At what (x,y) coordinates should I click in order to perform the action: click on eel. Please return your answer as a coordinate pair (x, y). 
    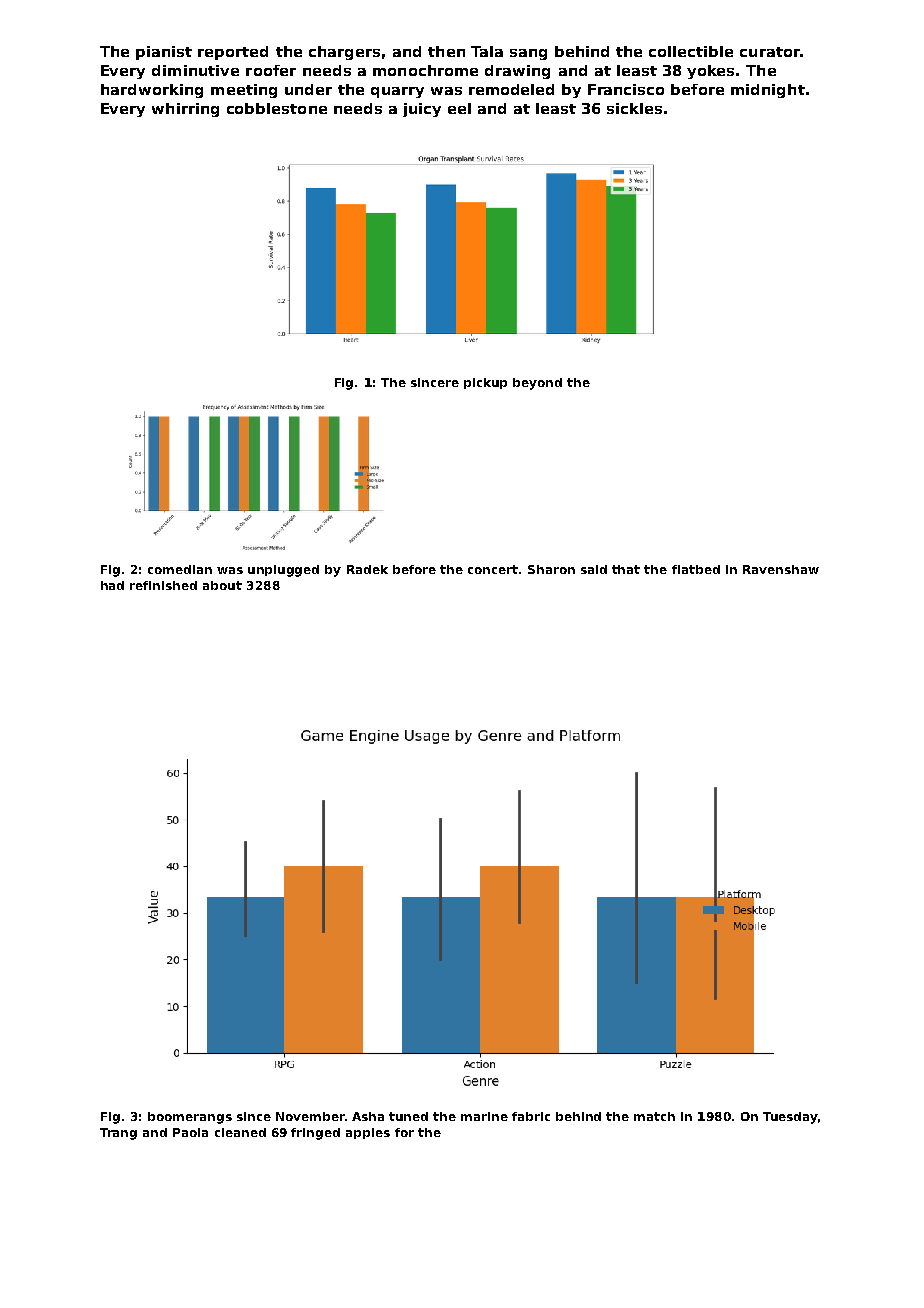
    Looking at the image, I should click on (459, 108).
